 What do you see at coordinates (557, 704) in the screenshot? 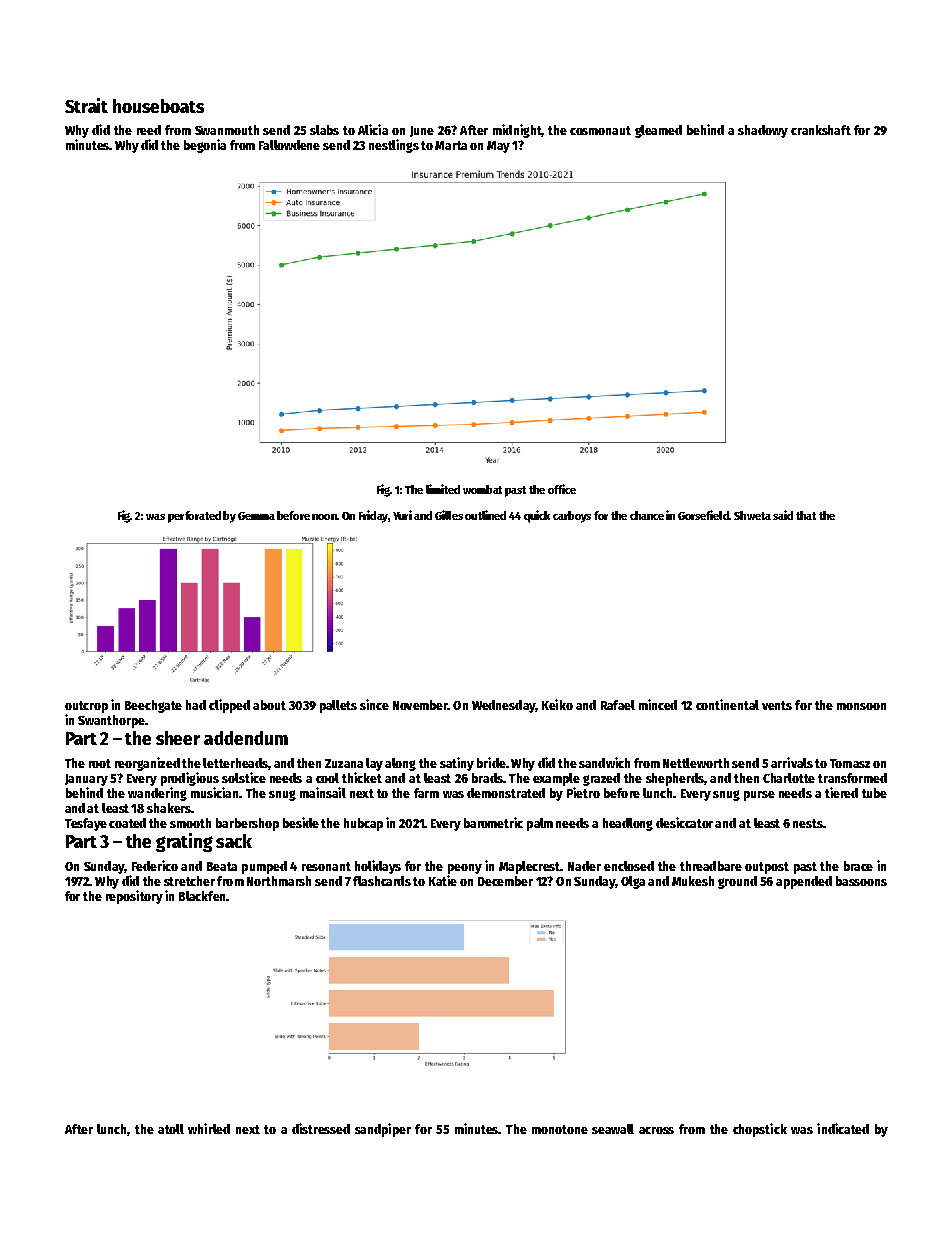
I see `Keiko` at bounding box center [557, 704].
